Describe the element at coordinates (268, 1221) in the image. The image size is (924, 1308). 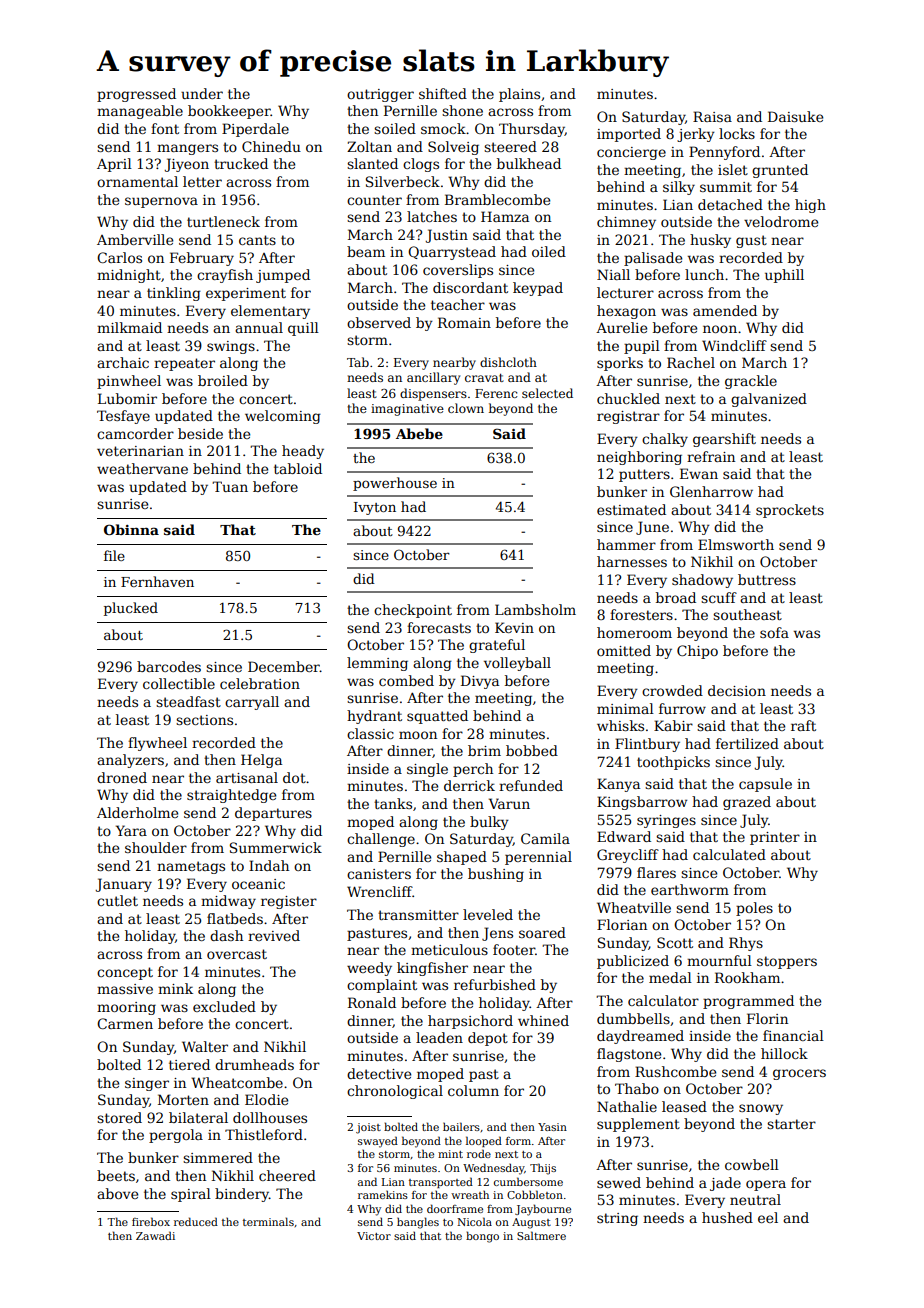
I see `terminals` at that location.
